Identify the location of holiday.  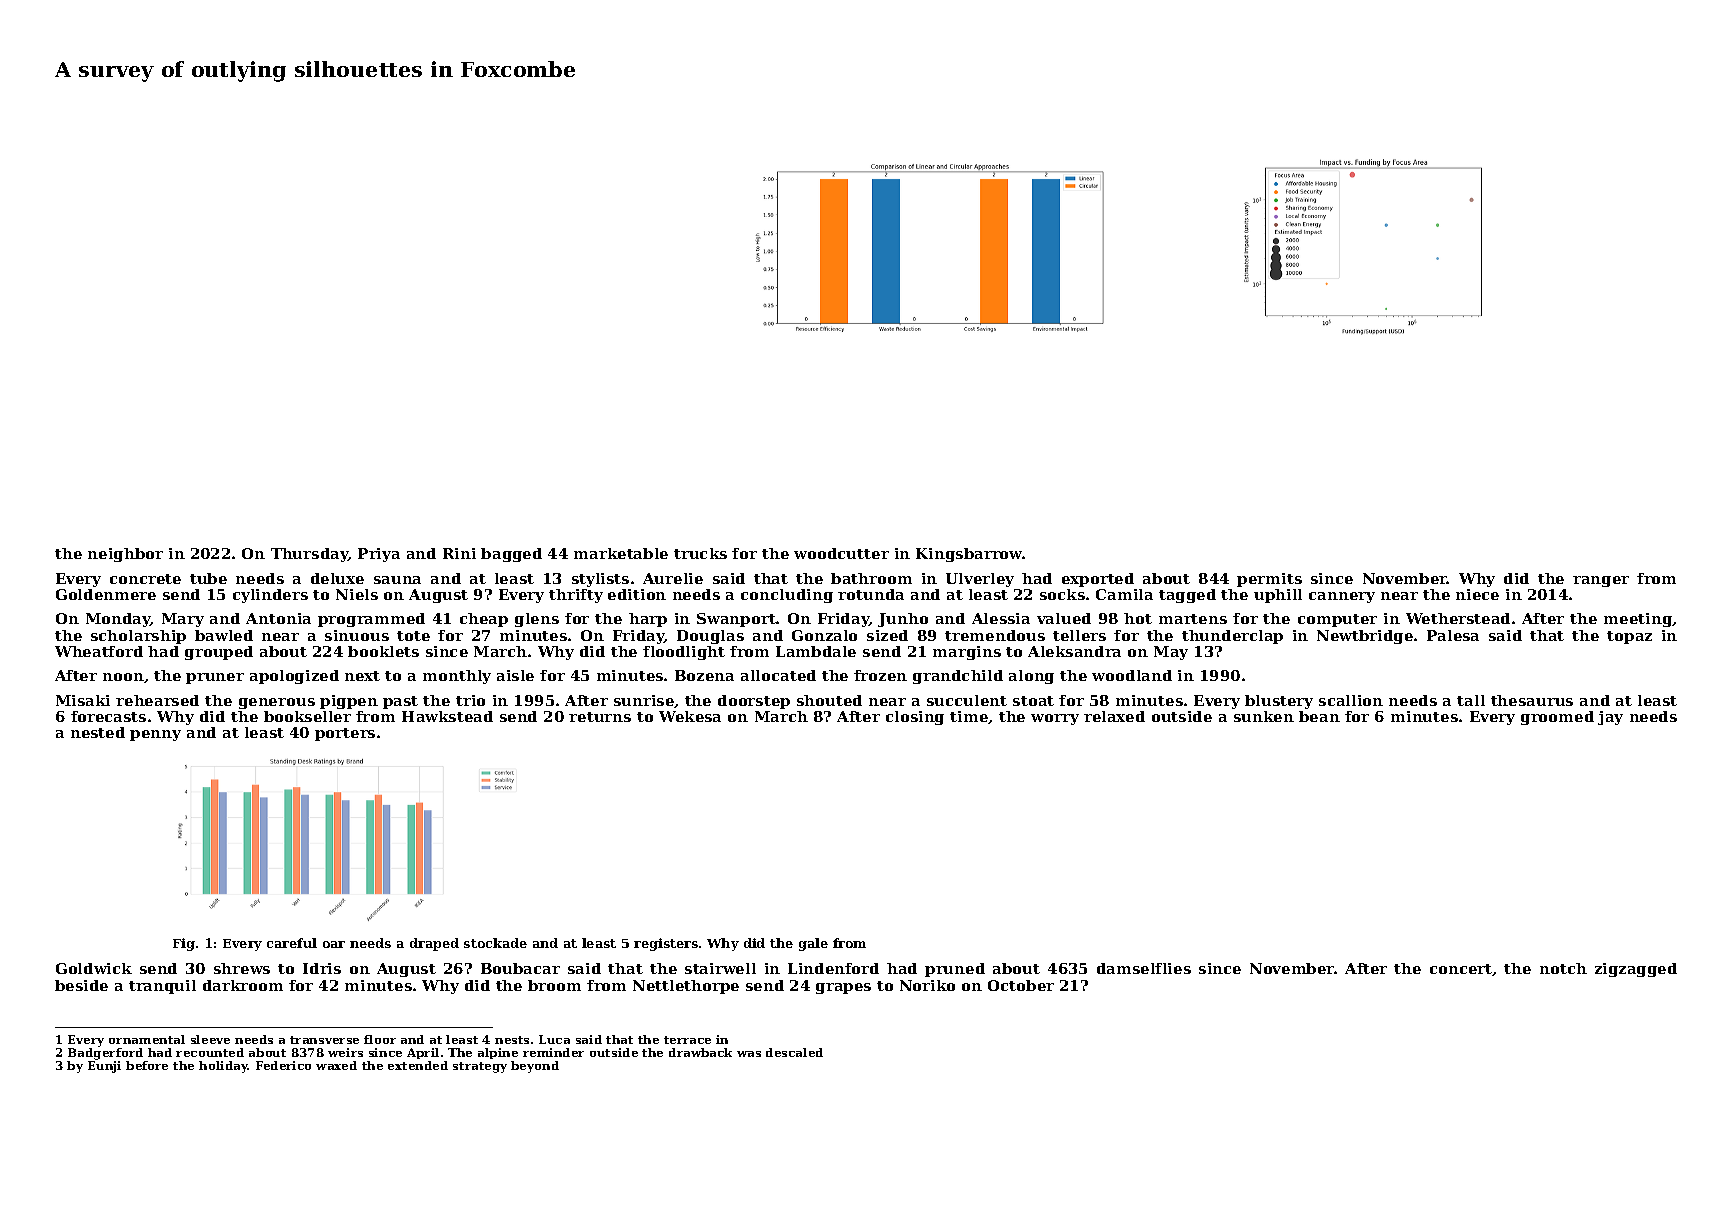
(223, 1067).
